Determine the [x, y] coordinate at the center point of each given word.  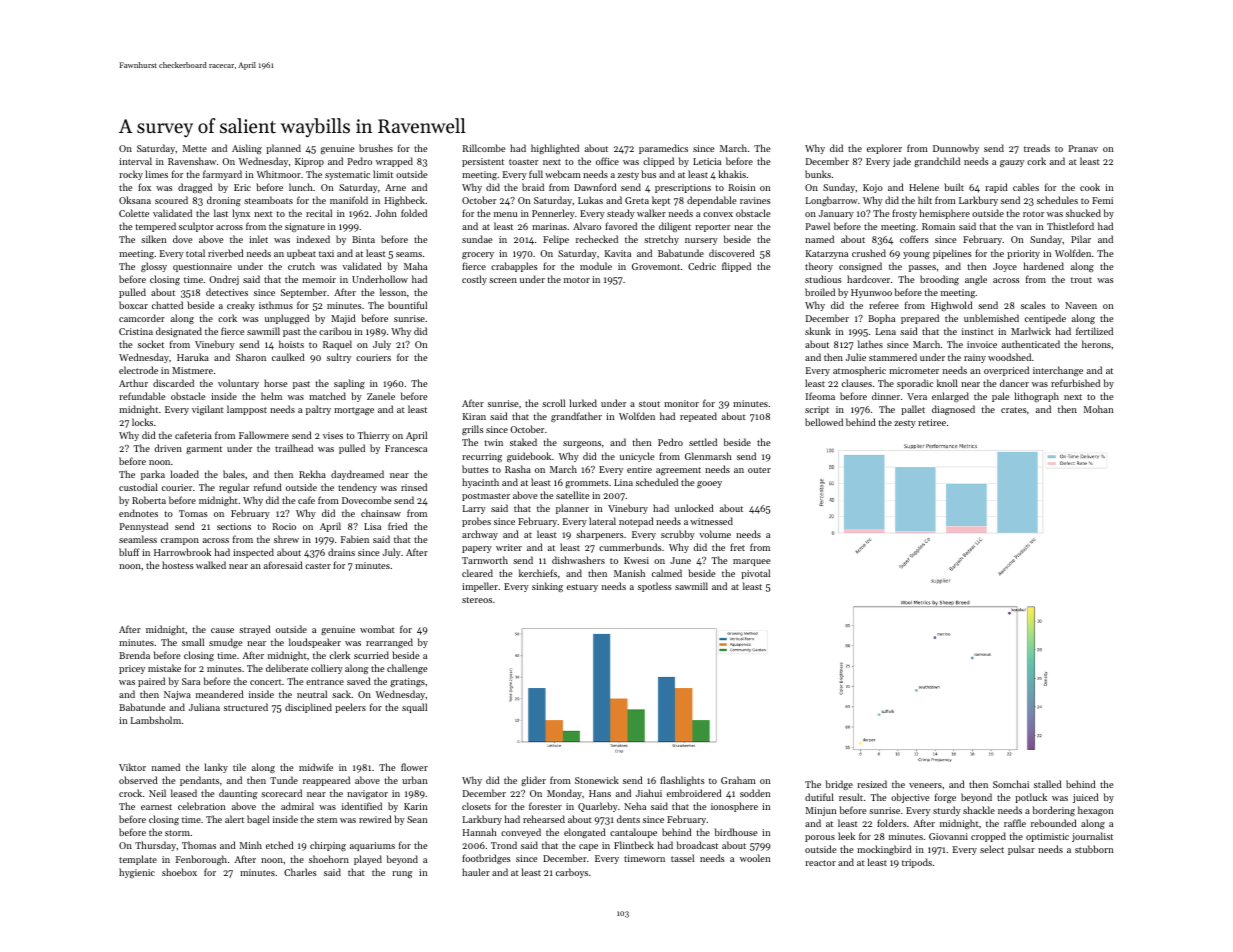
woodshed [1009, 357]
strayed [255, 630]
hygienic [137, 873]
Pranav [1083, 148]
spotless [655, 587]
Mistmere [192, 370]
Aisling [247, 149]
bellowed [824, 422]
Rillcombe [484, 148]
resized [872, 784]
